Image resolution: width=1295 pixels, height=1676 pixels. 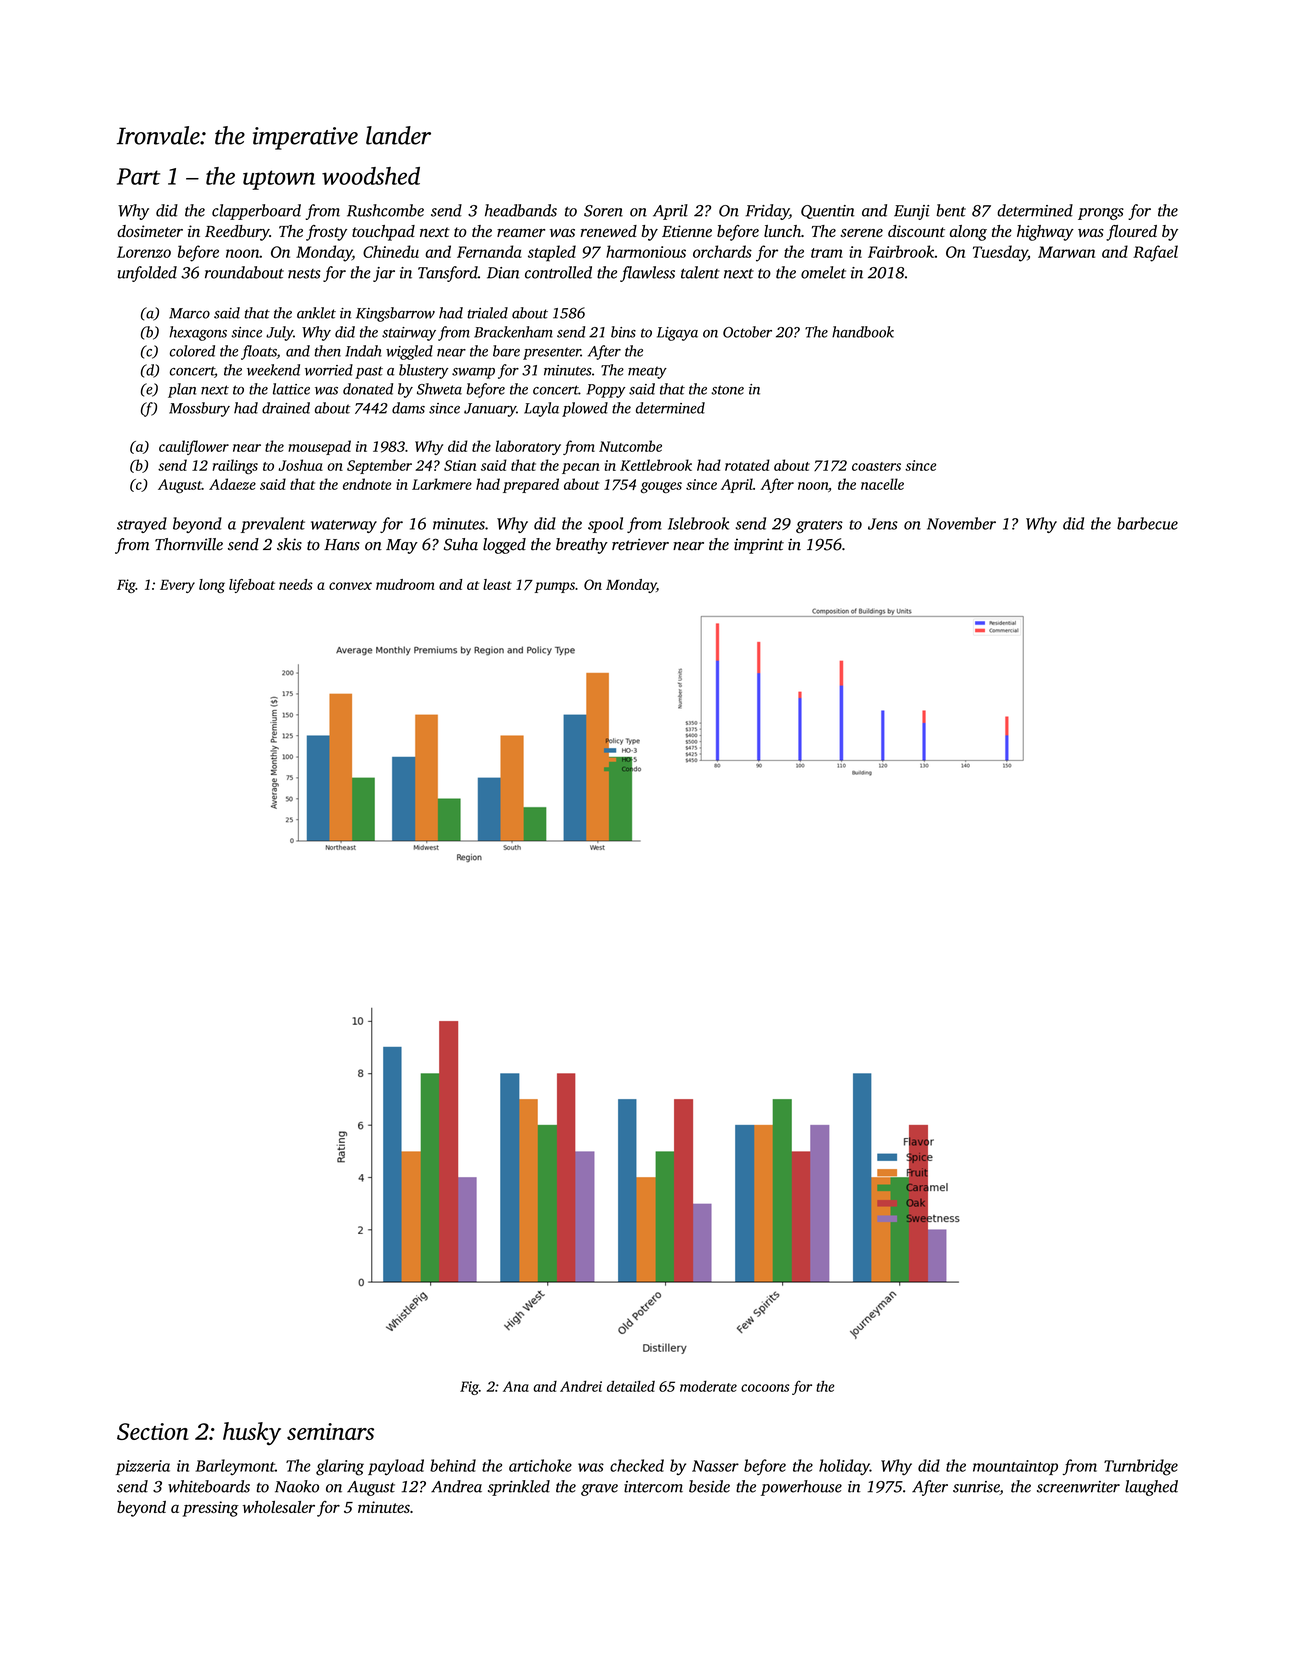 I want to click on holiday, so click(x=844, y=1467).
